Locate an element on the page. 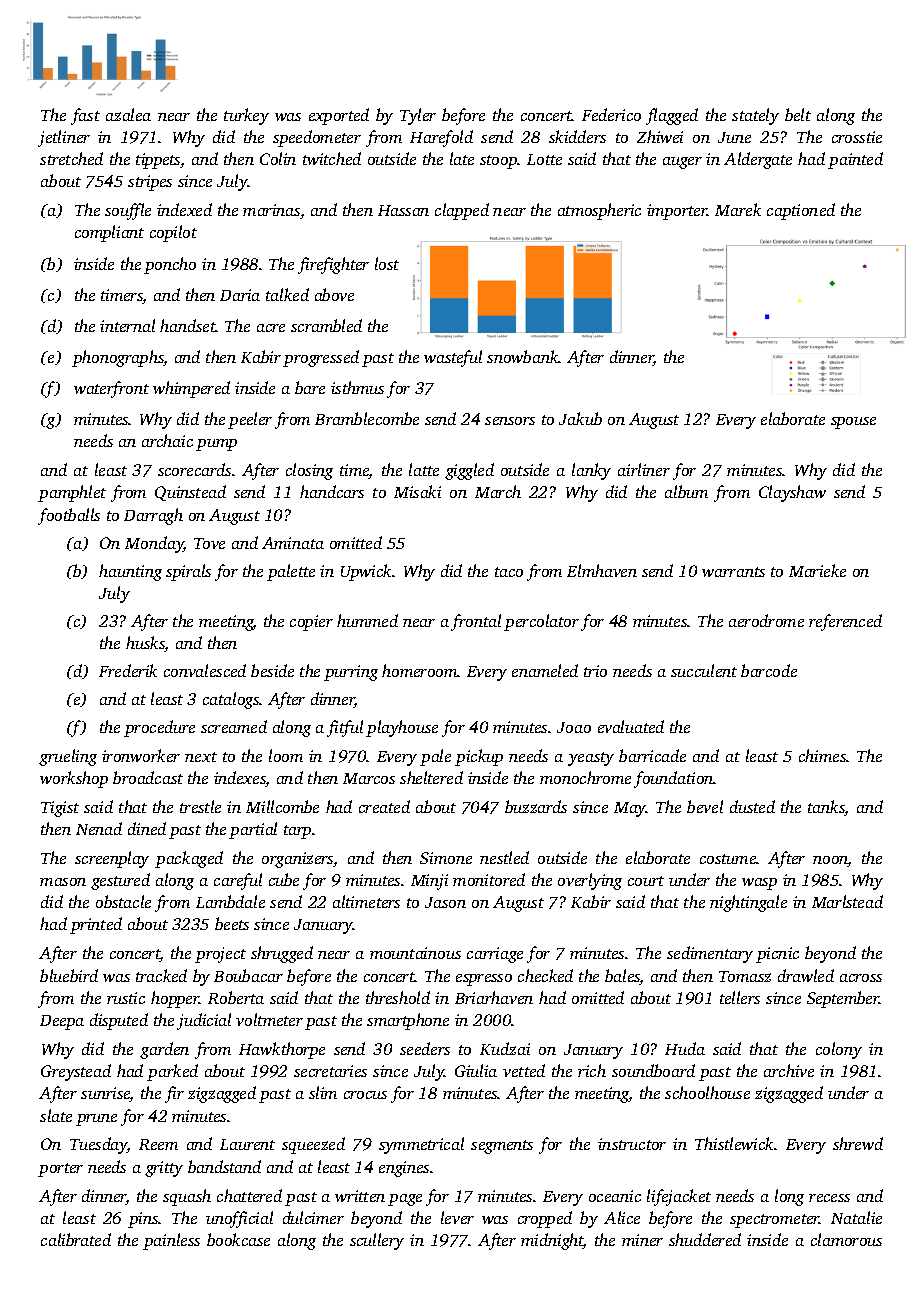 This document has width=924, height=1308. scullery is located at coordinates (377, 1241).
